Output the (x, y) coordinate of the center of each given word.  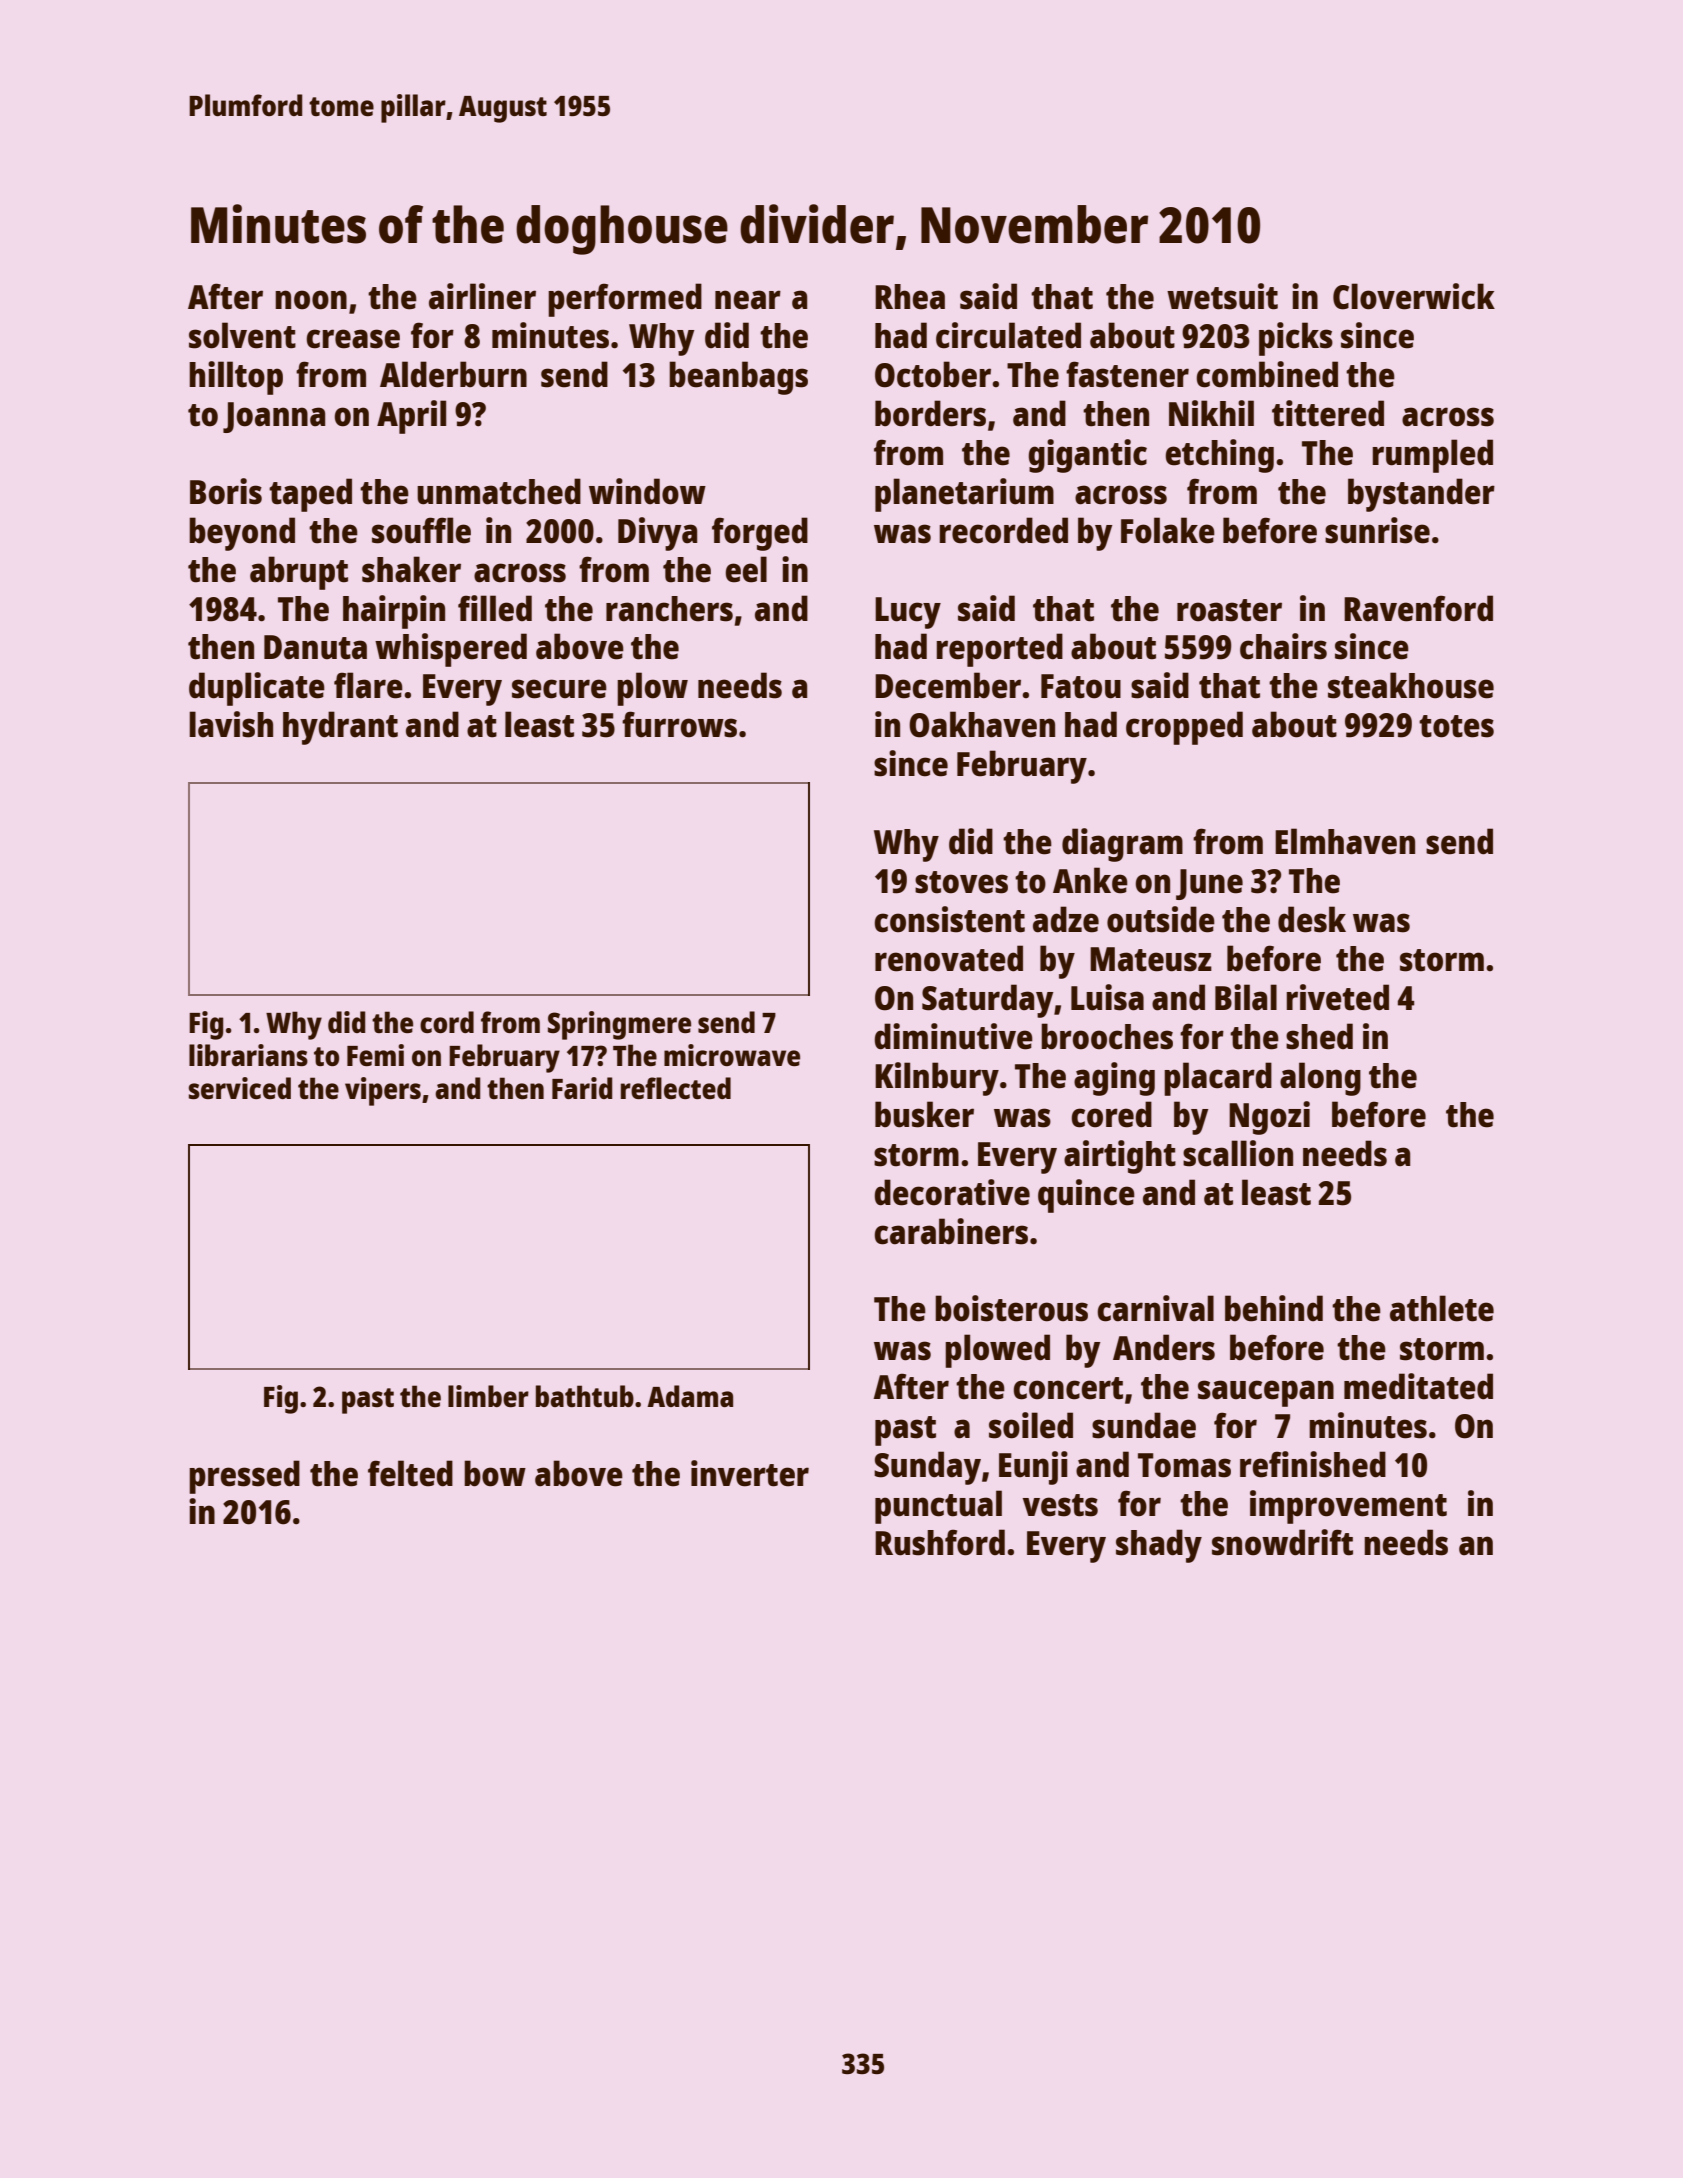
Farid (582, 1088)
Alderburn (453, 374)
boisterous (1011, 1308)
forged (760, 534)
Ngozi (1269, 1118)
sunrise (1377, 530)
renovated (949, 958)
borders (930, 413)
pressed (244, 1477)
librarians (248, 1055)
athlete (1442, 1308)
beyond (242, 534)
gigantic (1087, 456)
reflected (676, 1088)
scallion (1238, 1153)
